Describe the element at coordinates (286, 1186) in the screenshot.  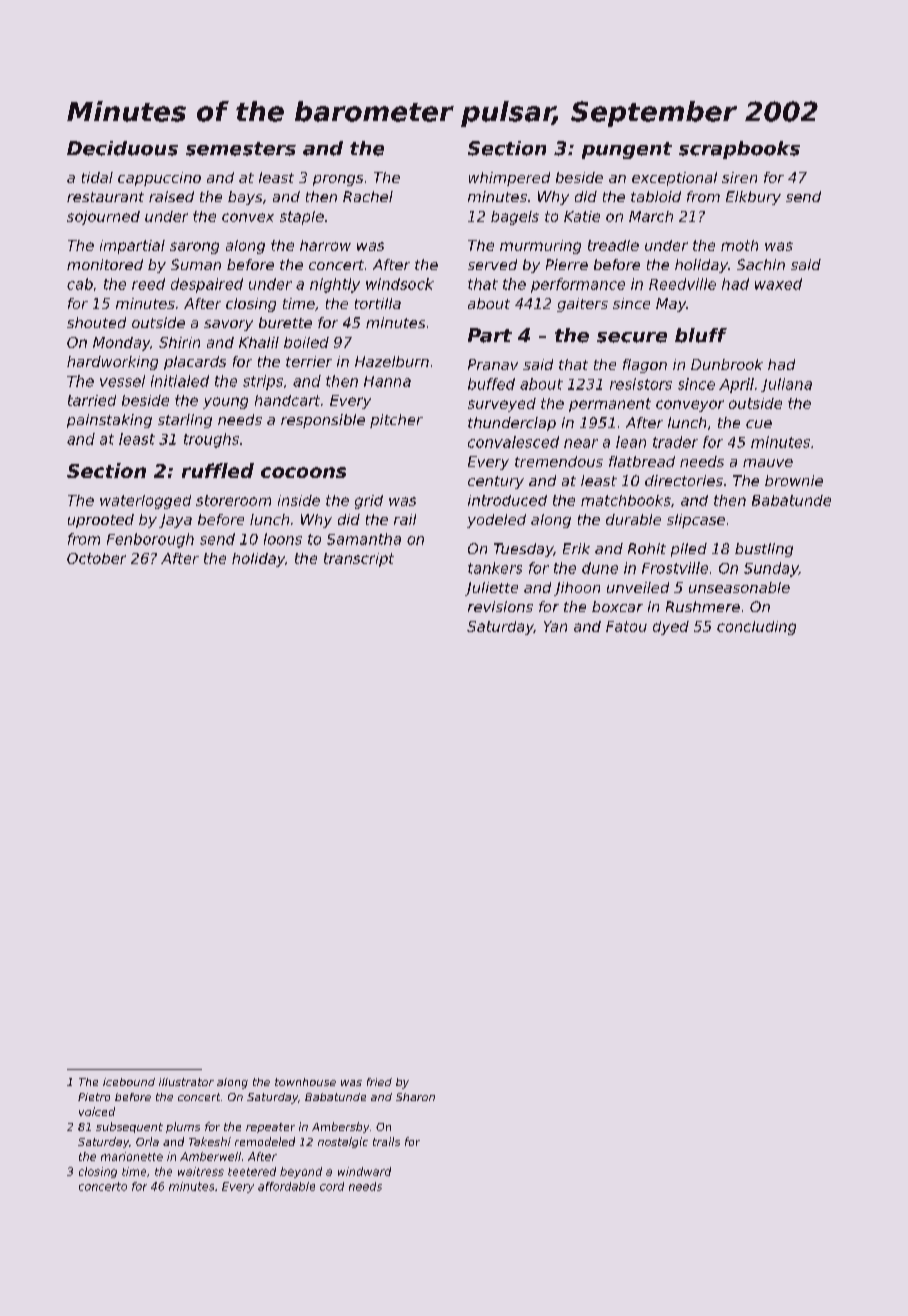
I see `affordable` at that location.
